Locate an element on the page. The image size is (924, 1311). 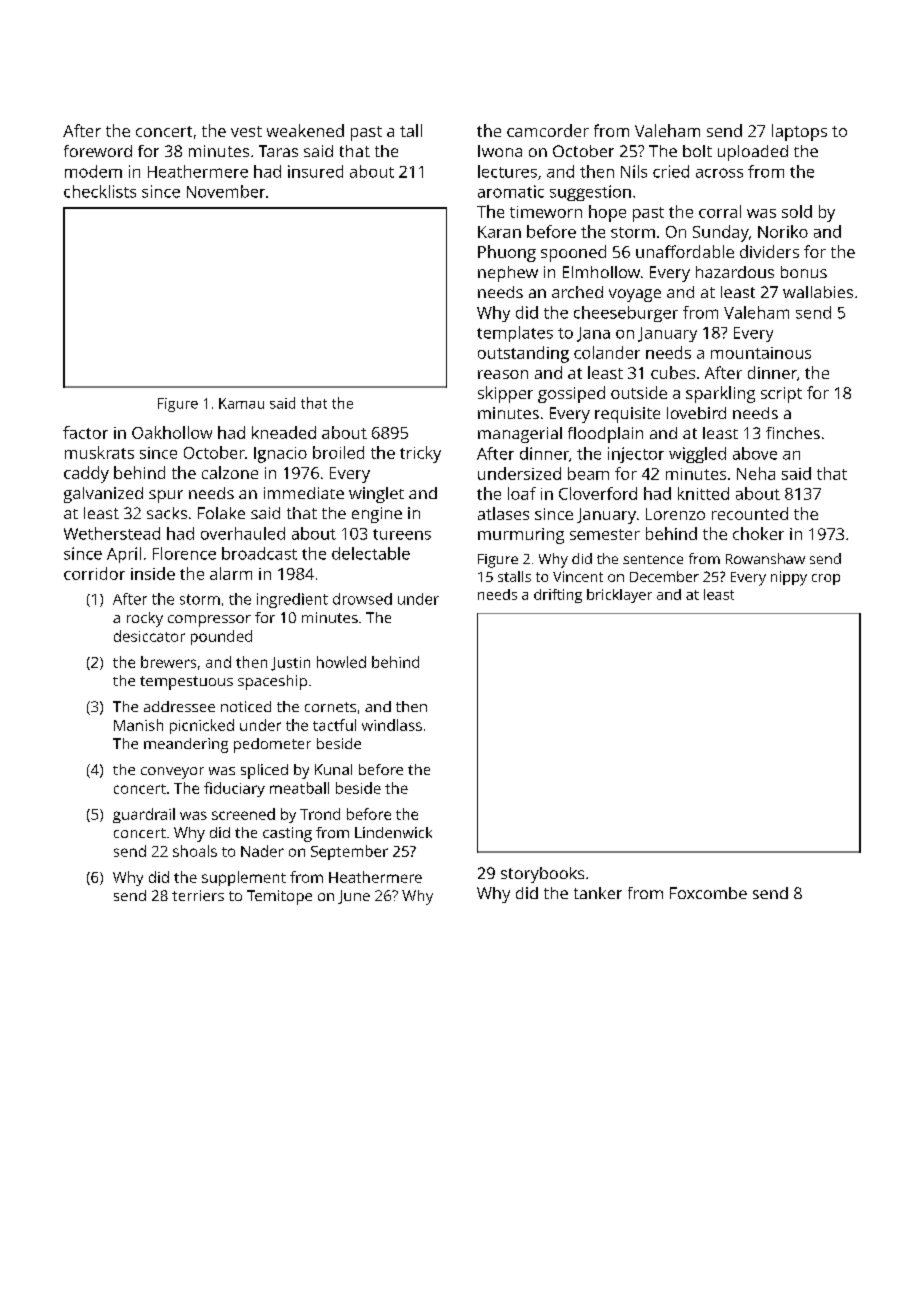
tanker is located at coordinates (598, 893).
